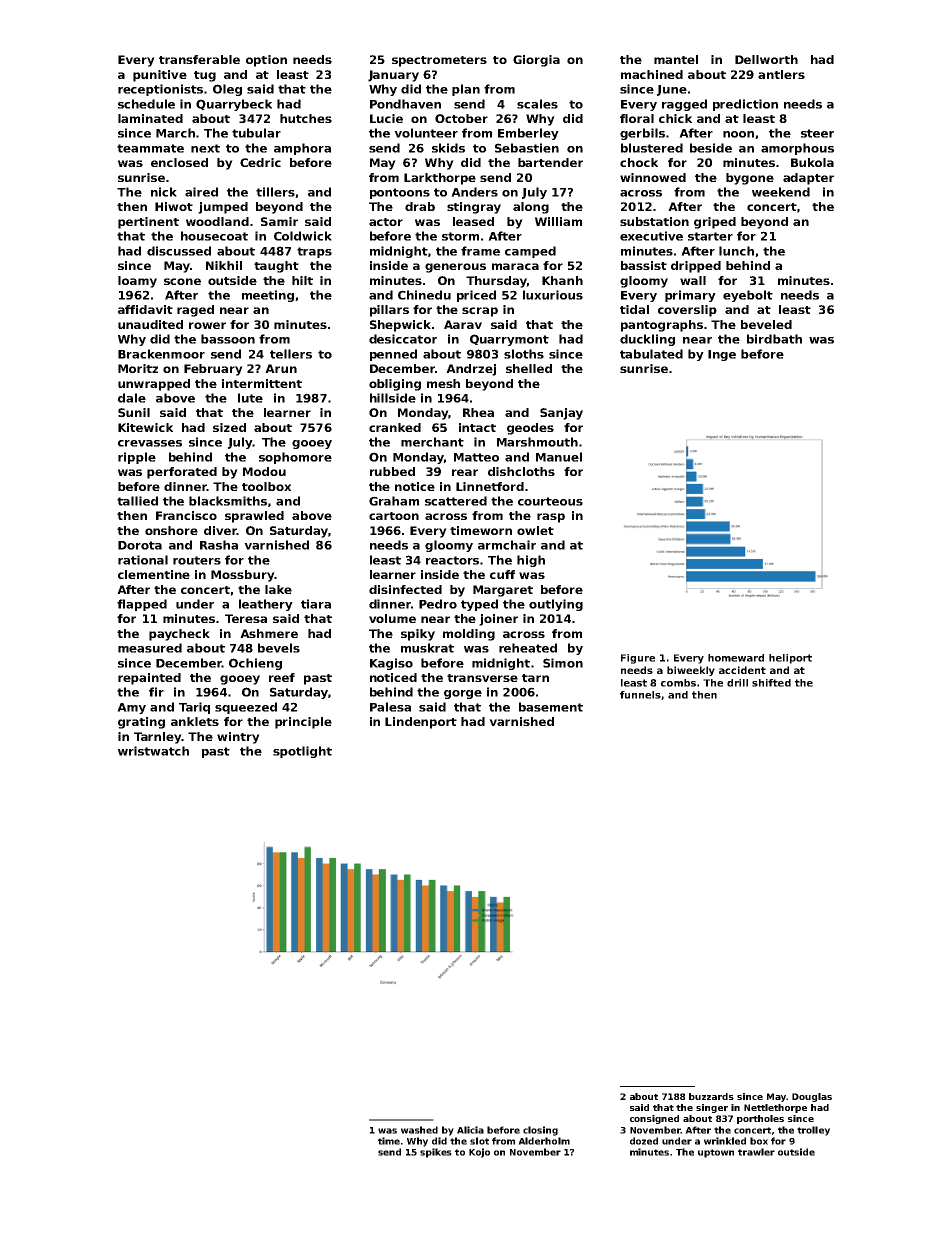  What do you see at coordinates (150, 118) in the page?
I see `laminated` at bounding box center [150, 118].
